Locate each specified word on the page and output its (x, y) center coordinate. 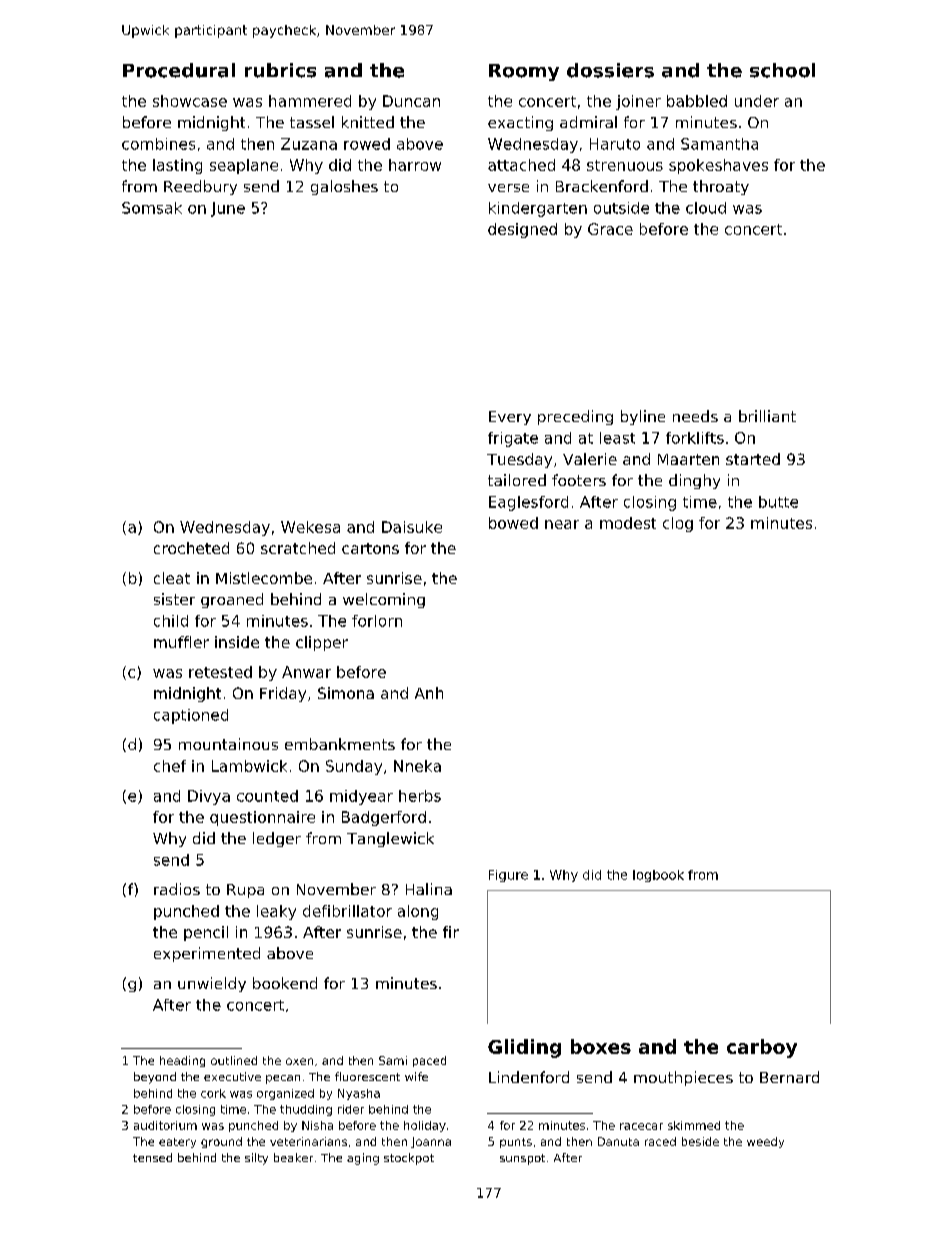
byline (643, 417)
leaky (276, 912)
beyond (155, 1078)
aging (363, 1159)
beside (700, 1141)
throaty (721, 187)
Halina (429, 889)
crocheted (191, 548)
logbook (658, 876)
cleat (172, 578)
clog (678, 524)
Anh (429, 693)
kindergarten (538, 209)
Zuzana (309, 144)
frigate (513, 439)
